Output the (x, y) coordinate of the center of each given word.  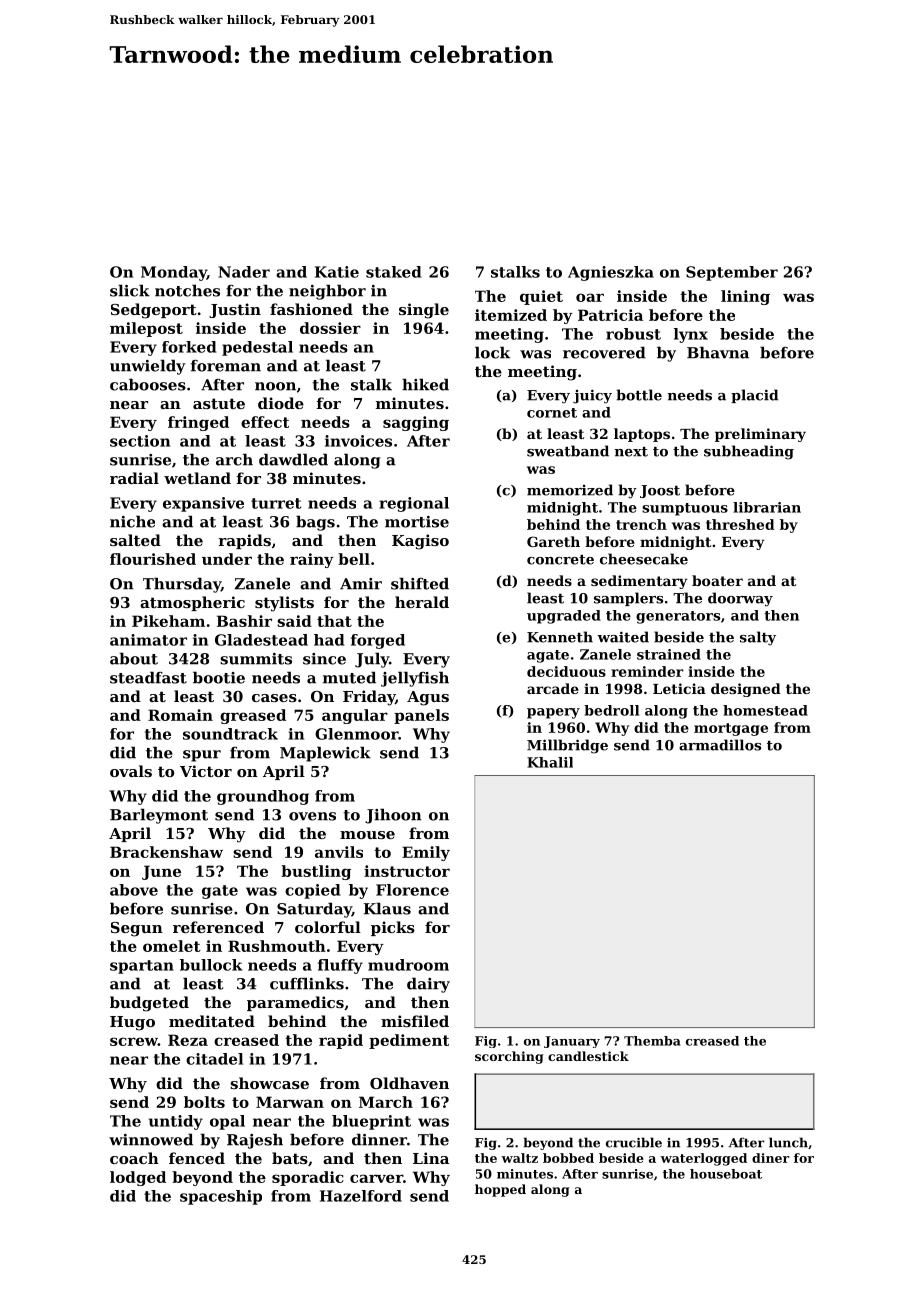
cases (274, 698)
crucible (634, 1142)
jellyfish (415, 679)
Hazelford (361, 1196)
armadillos (720, 745)
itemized (511, 315)
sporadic (308, 1178)
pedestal (257, 348)
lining (745, 297)
